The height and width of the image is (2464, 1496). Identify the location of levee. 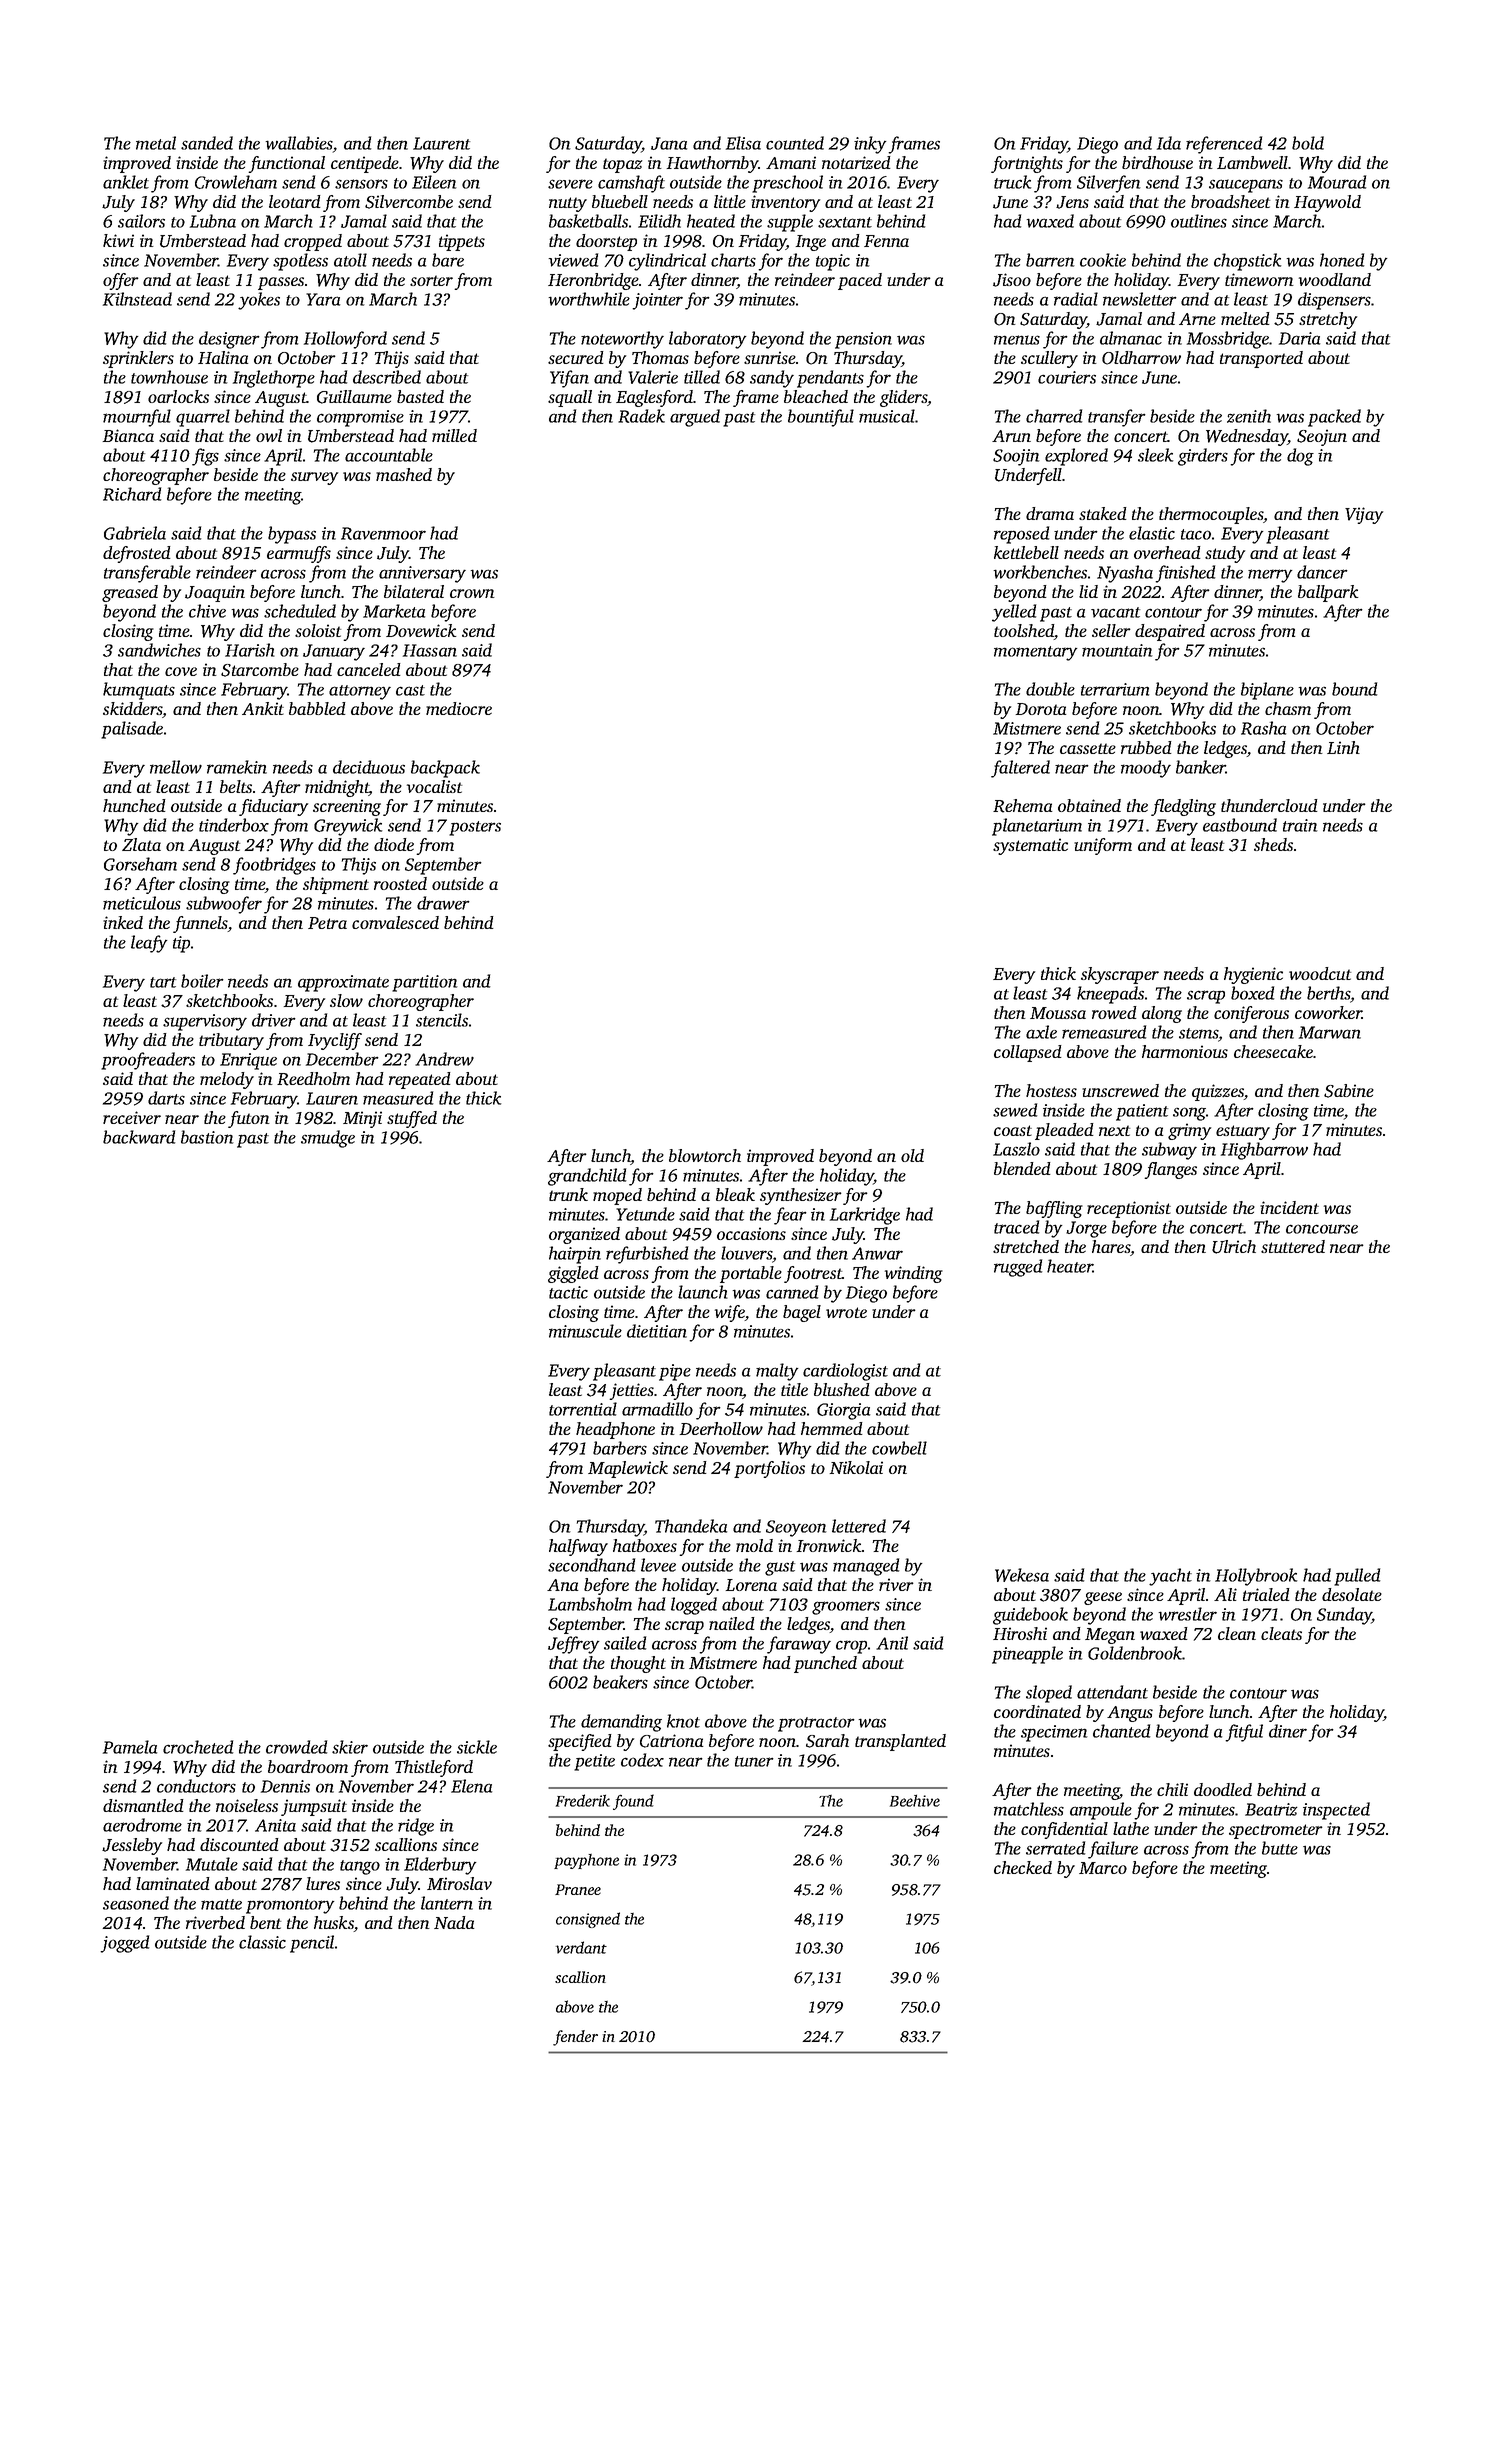
(658, 1565).
